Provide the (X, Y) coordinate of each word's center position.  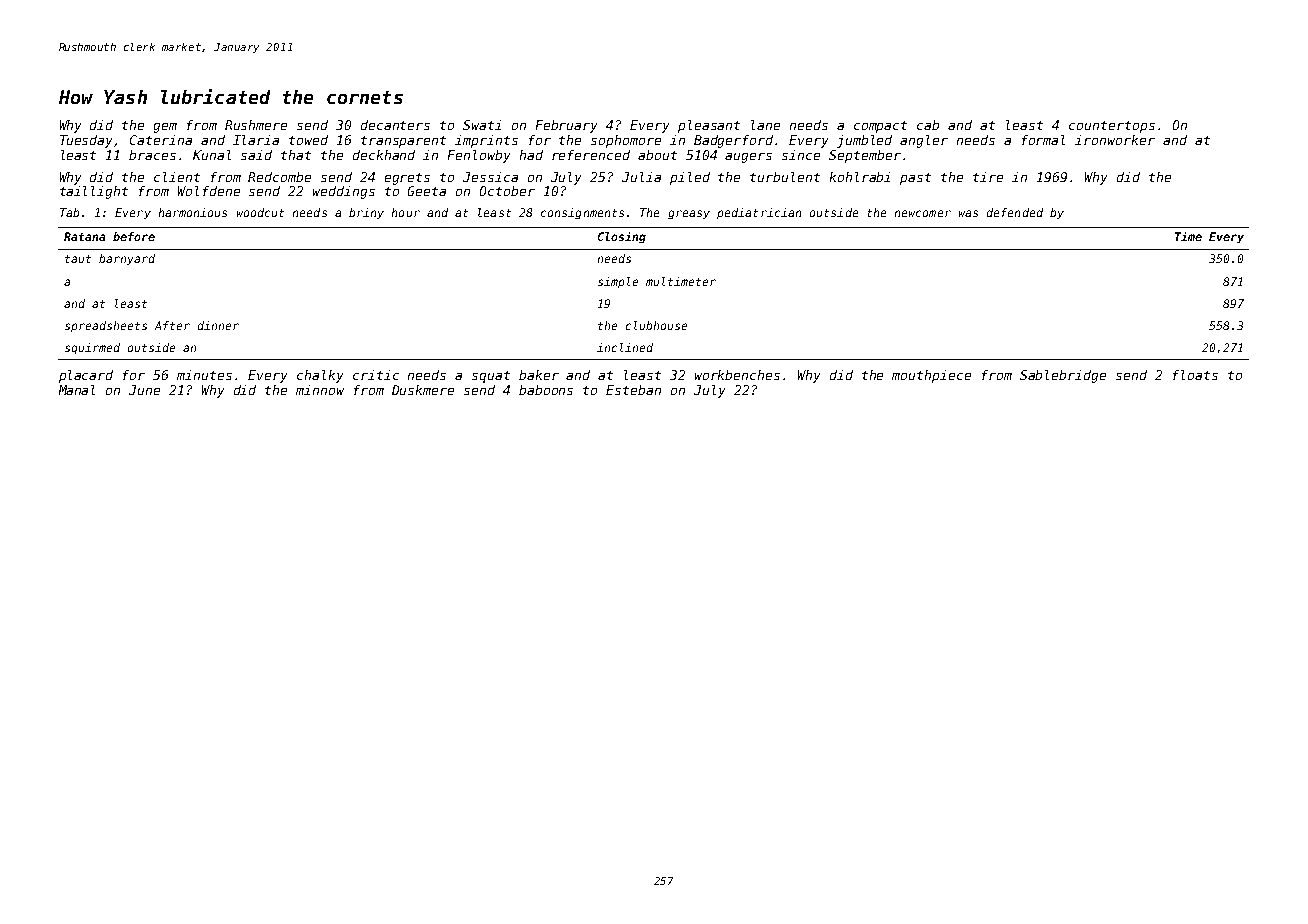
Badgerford (733, 141)
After (172, 325)
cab (928, 125)
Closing (622, 237)
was (968, 213)
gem (165, 128)
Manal (77, 390)
